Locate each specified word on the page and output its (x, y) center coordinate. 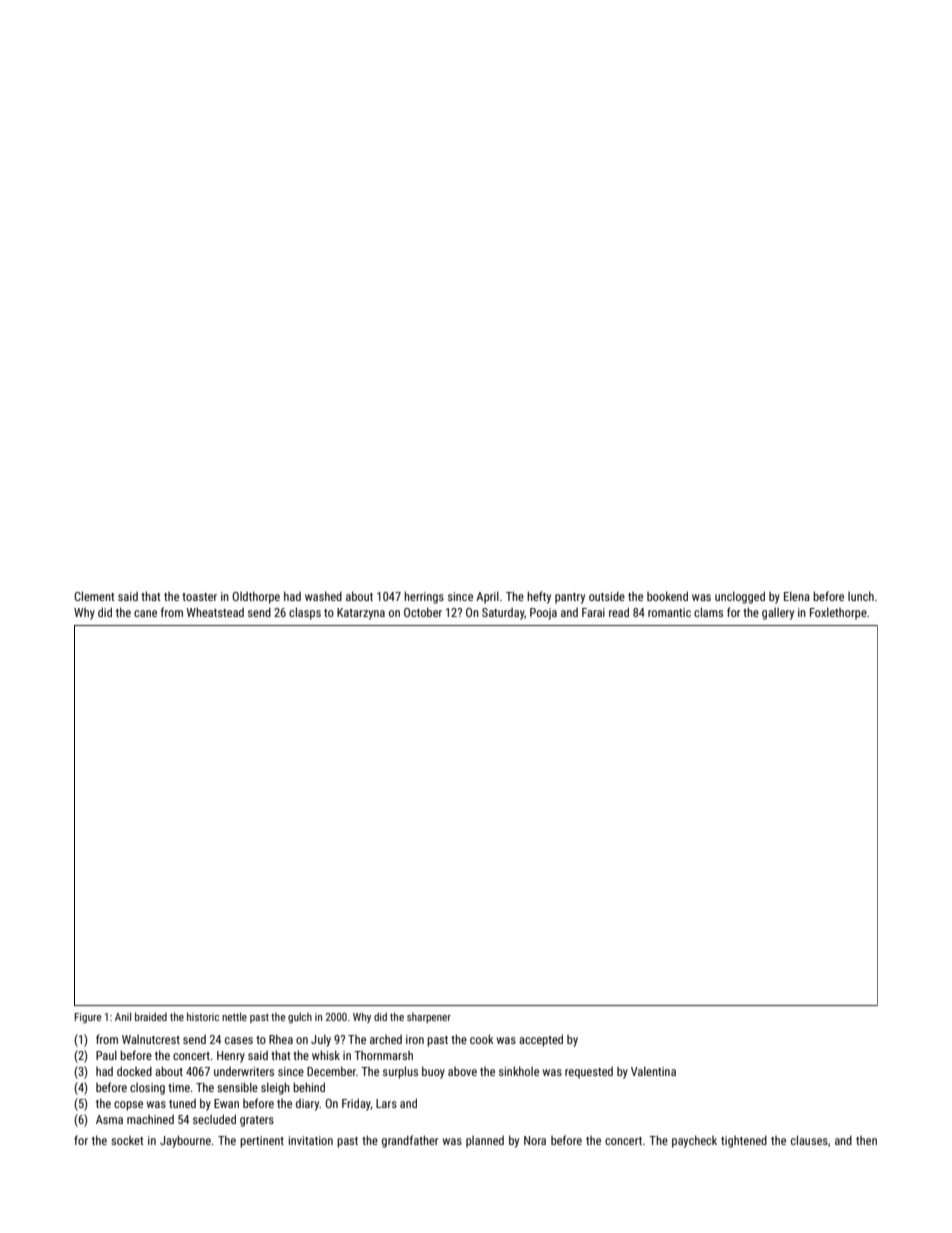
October (423, 612)
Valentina (653, 1071)
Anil (123, 1016)
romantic (669, 612)
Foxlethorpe (838, 613)
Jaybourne (185, 1141)
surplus (400, 1072)
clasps (305, 613)
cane (145, 613)
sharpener (429, 1017)
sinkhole (519, 1071)
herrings (424, 597)
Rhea (281, 1039)
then (866, 1140)
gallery (778, 614)
